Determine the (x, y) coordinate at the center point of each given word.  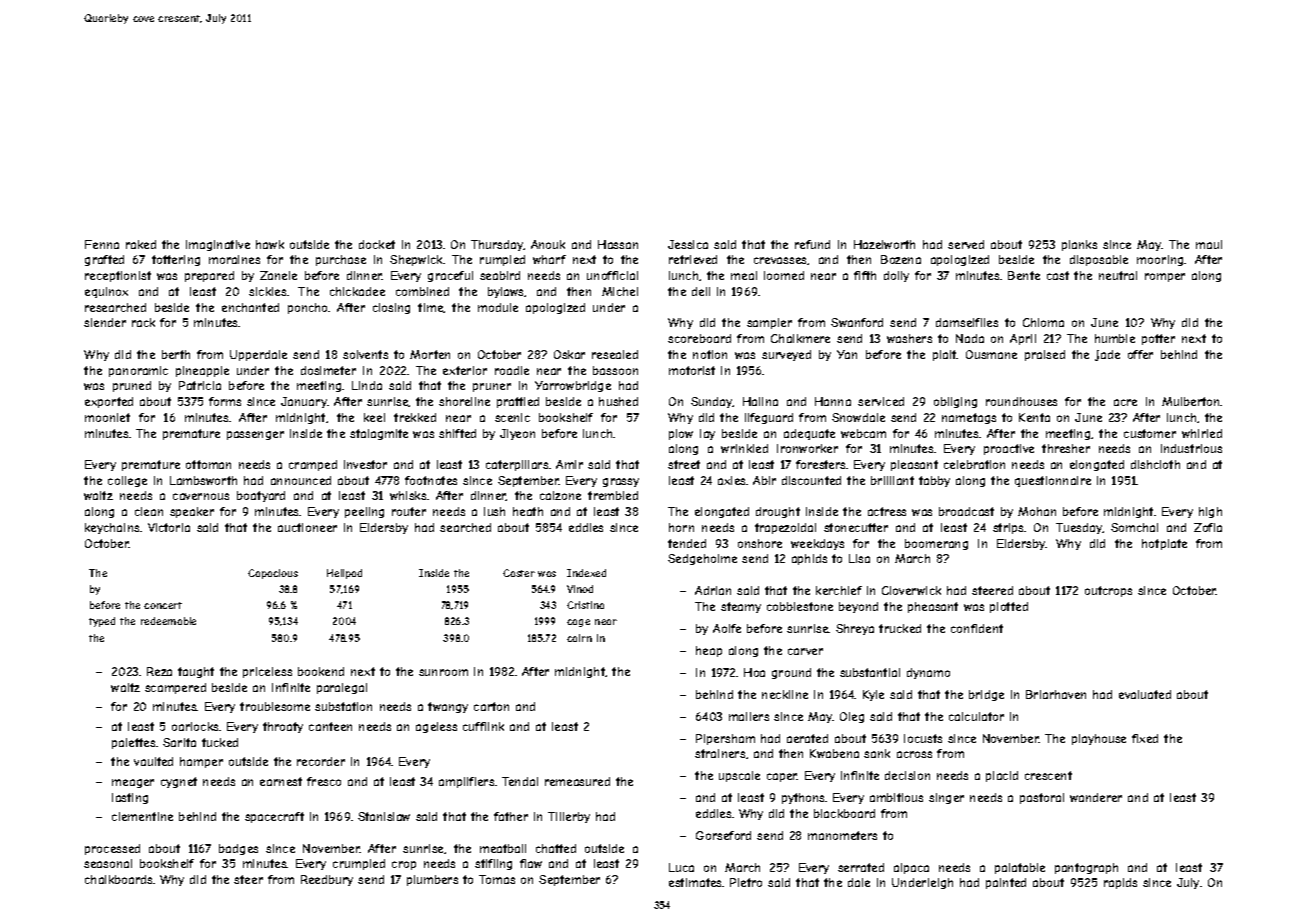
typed (102, 622)
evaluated (1145, 694)
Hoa (754, 672)
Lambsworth (203, 480)
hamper (201, 762)
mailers (749, 716)
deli (701, 291)
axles (731, 480)
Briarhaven (1056, 694)
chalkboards (118, 879)
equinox (106, 292)
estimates (696, 882)
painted (1006, 883)
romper (1165, 277)
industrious (1191, 448)
